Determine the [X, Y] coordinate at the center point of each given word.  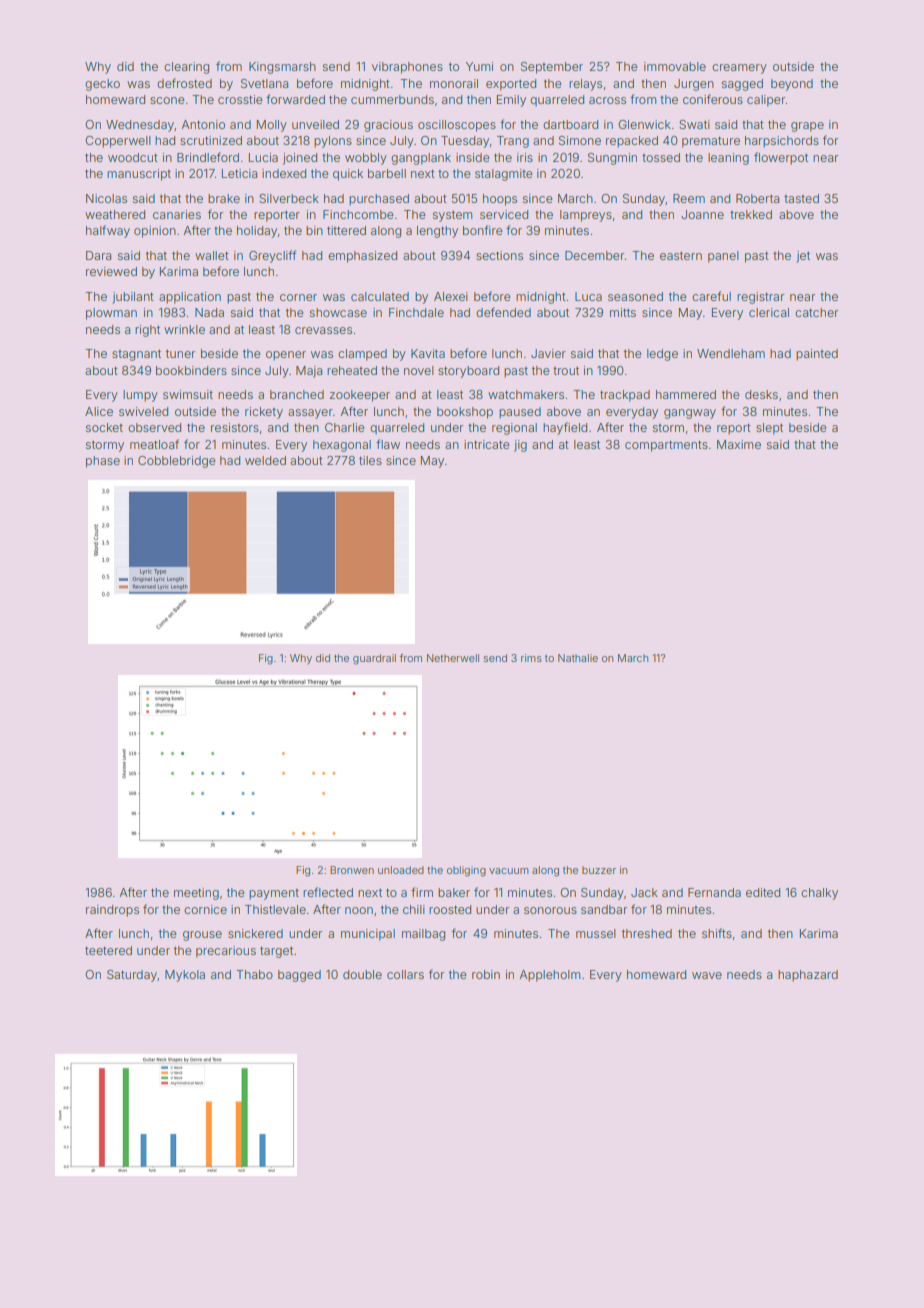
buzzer [599, 870]
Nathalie [578, 658]
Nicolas [106, 198]
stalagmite [504, 175]
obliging [466, 871]
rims [531, 658]
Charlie [345, 427]
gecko [102, 85]
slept [769, 429]
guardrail [374, 659]
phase [103, 462]
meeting [196, 894]
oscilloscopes [457, 126]
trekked [751, 214]
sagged [742, 85]
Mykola [185, 976]
